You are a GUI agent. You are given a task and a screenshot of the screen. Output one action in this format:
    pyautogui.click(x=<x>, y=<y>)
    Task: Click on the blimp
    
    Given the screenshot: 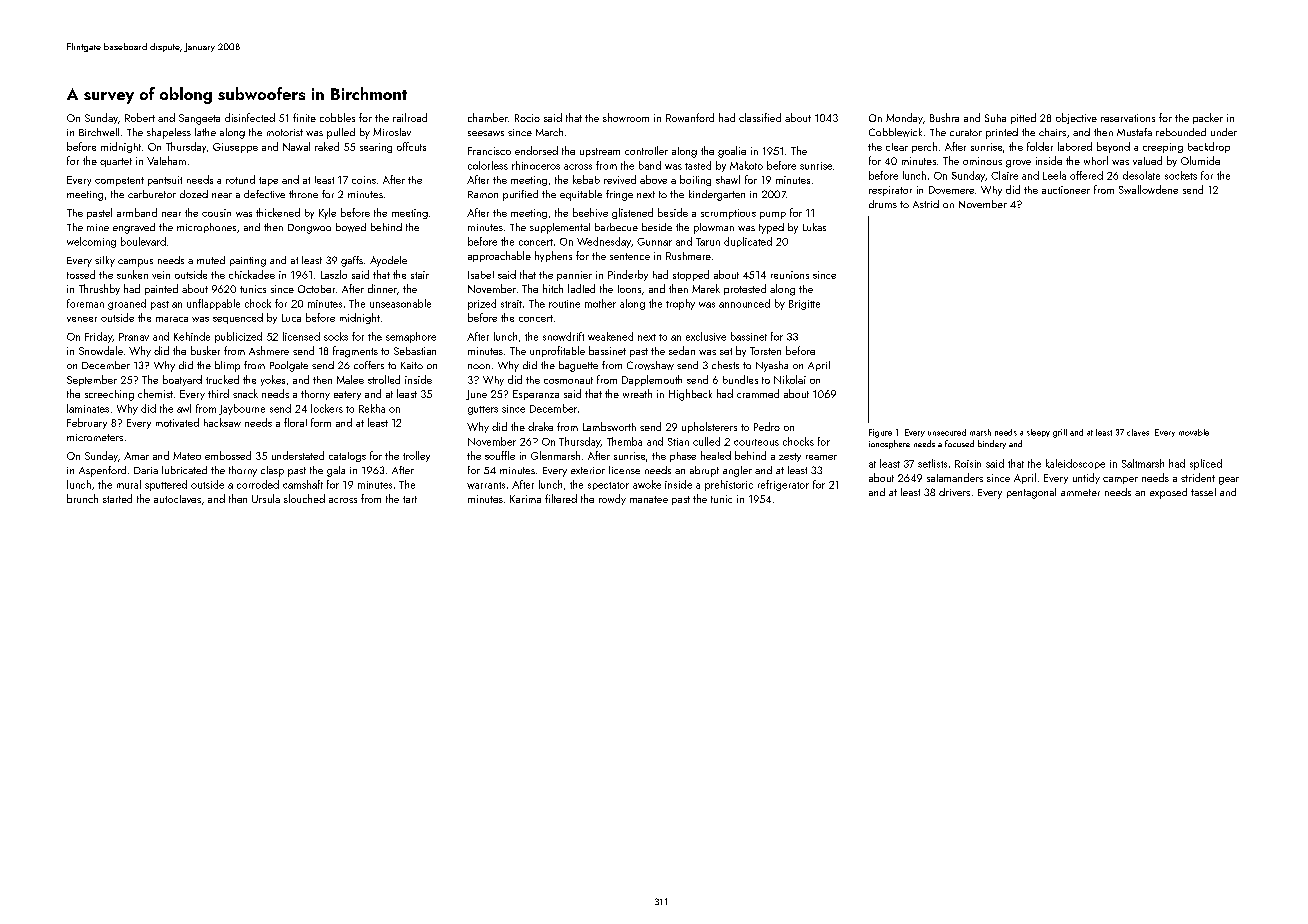 What is the action you would take?
    pyautogui.click(x=227, y=366)
